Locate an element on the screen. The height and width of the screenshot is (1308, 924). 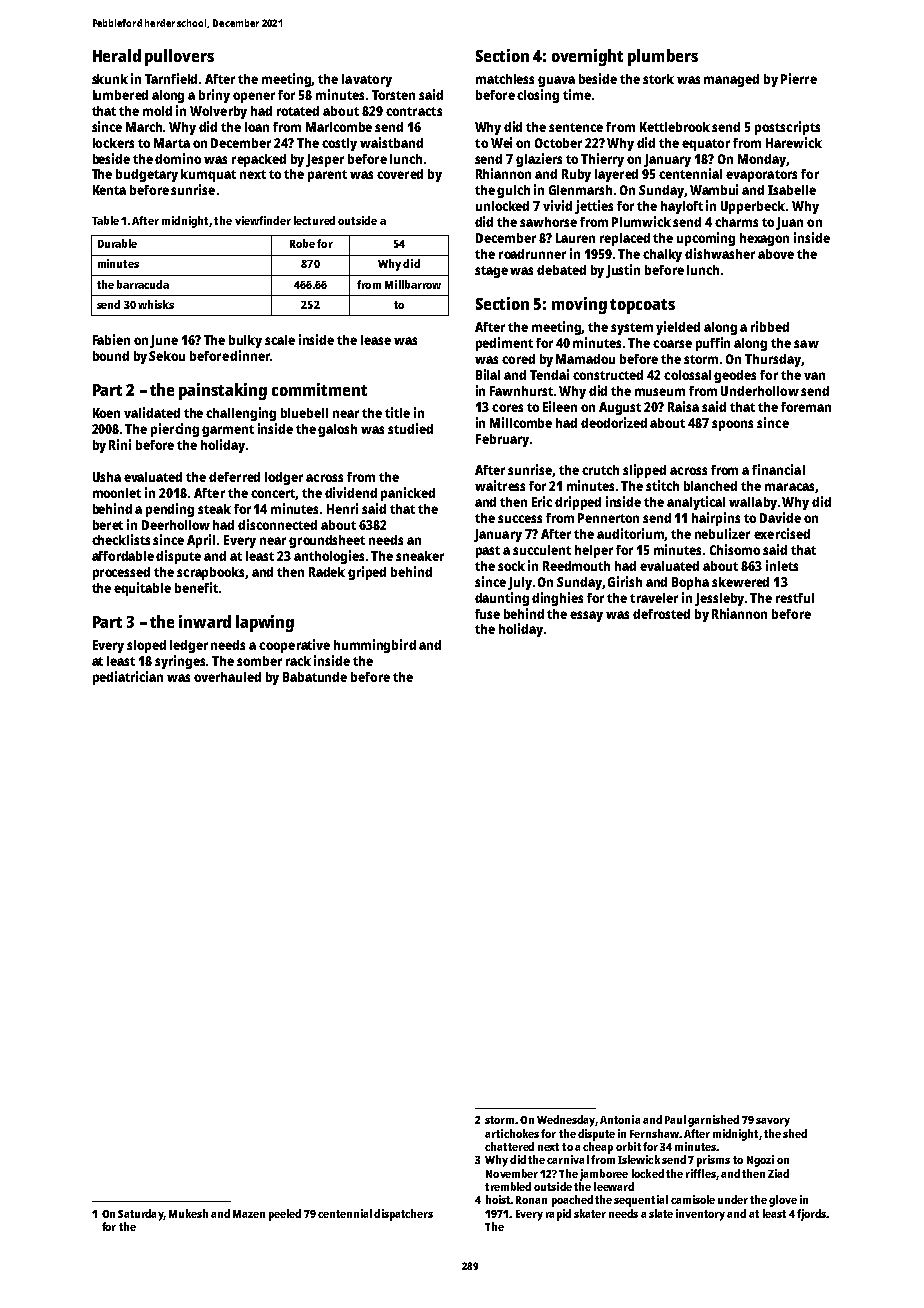
savory is located at coordinates (773, 1122).
